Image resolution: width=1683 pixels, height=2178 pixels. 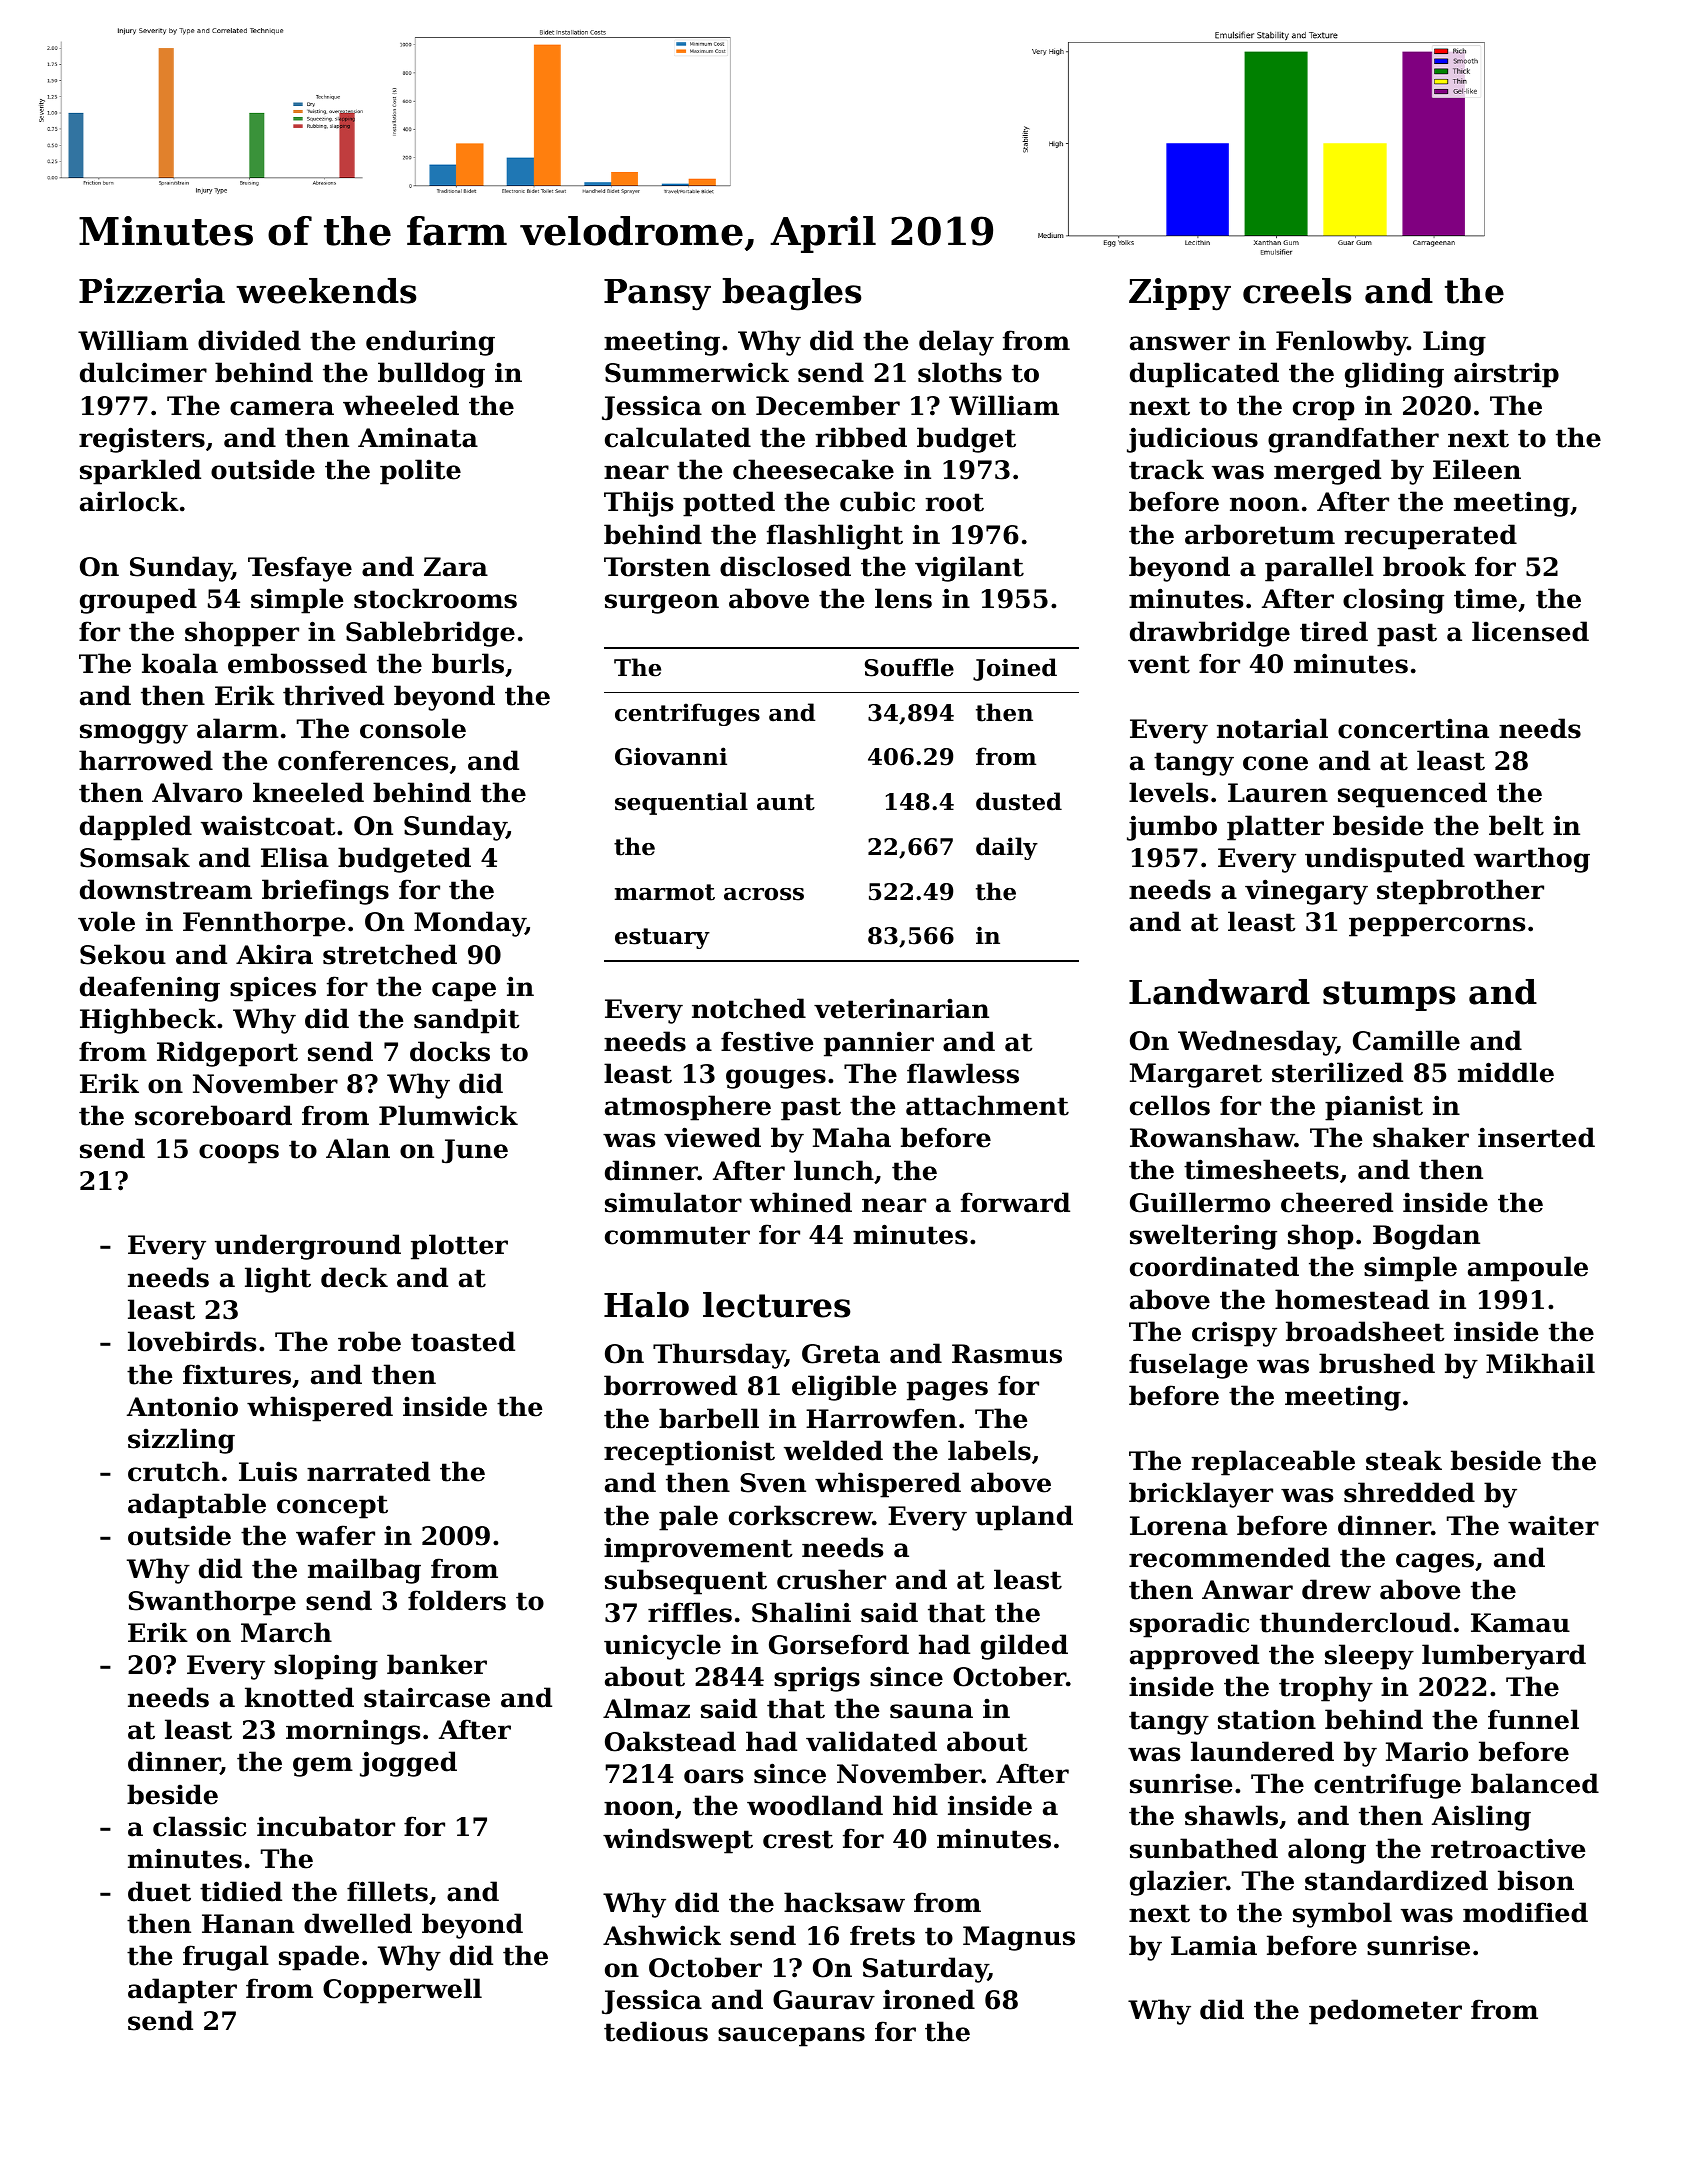 I want to click on fixtures, so click(x=237, y=1374).
